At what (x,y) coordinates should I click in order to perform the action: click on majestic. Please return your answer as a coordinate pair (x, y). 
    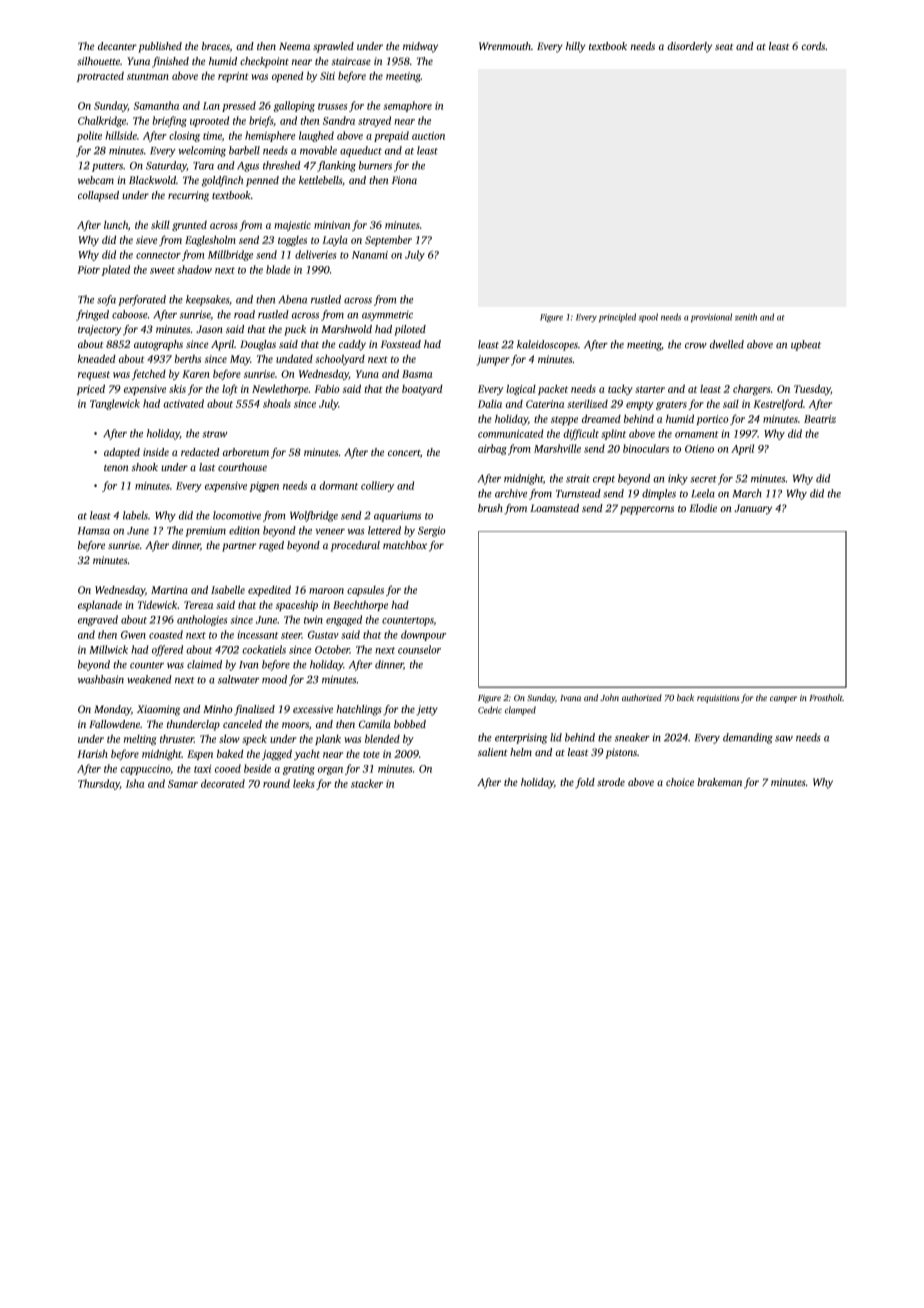
    Looking at the image, I should click on (292, 226).
